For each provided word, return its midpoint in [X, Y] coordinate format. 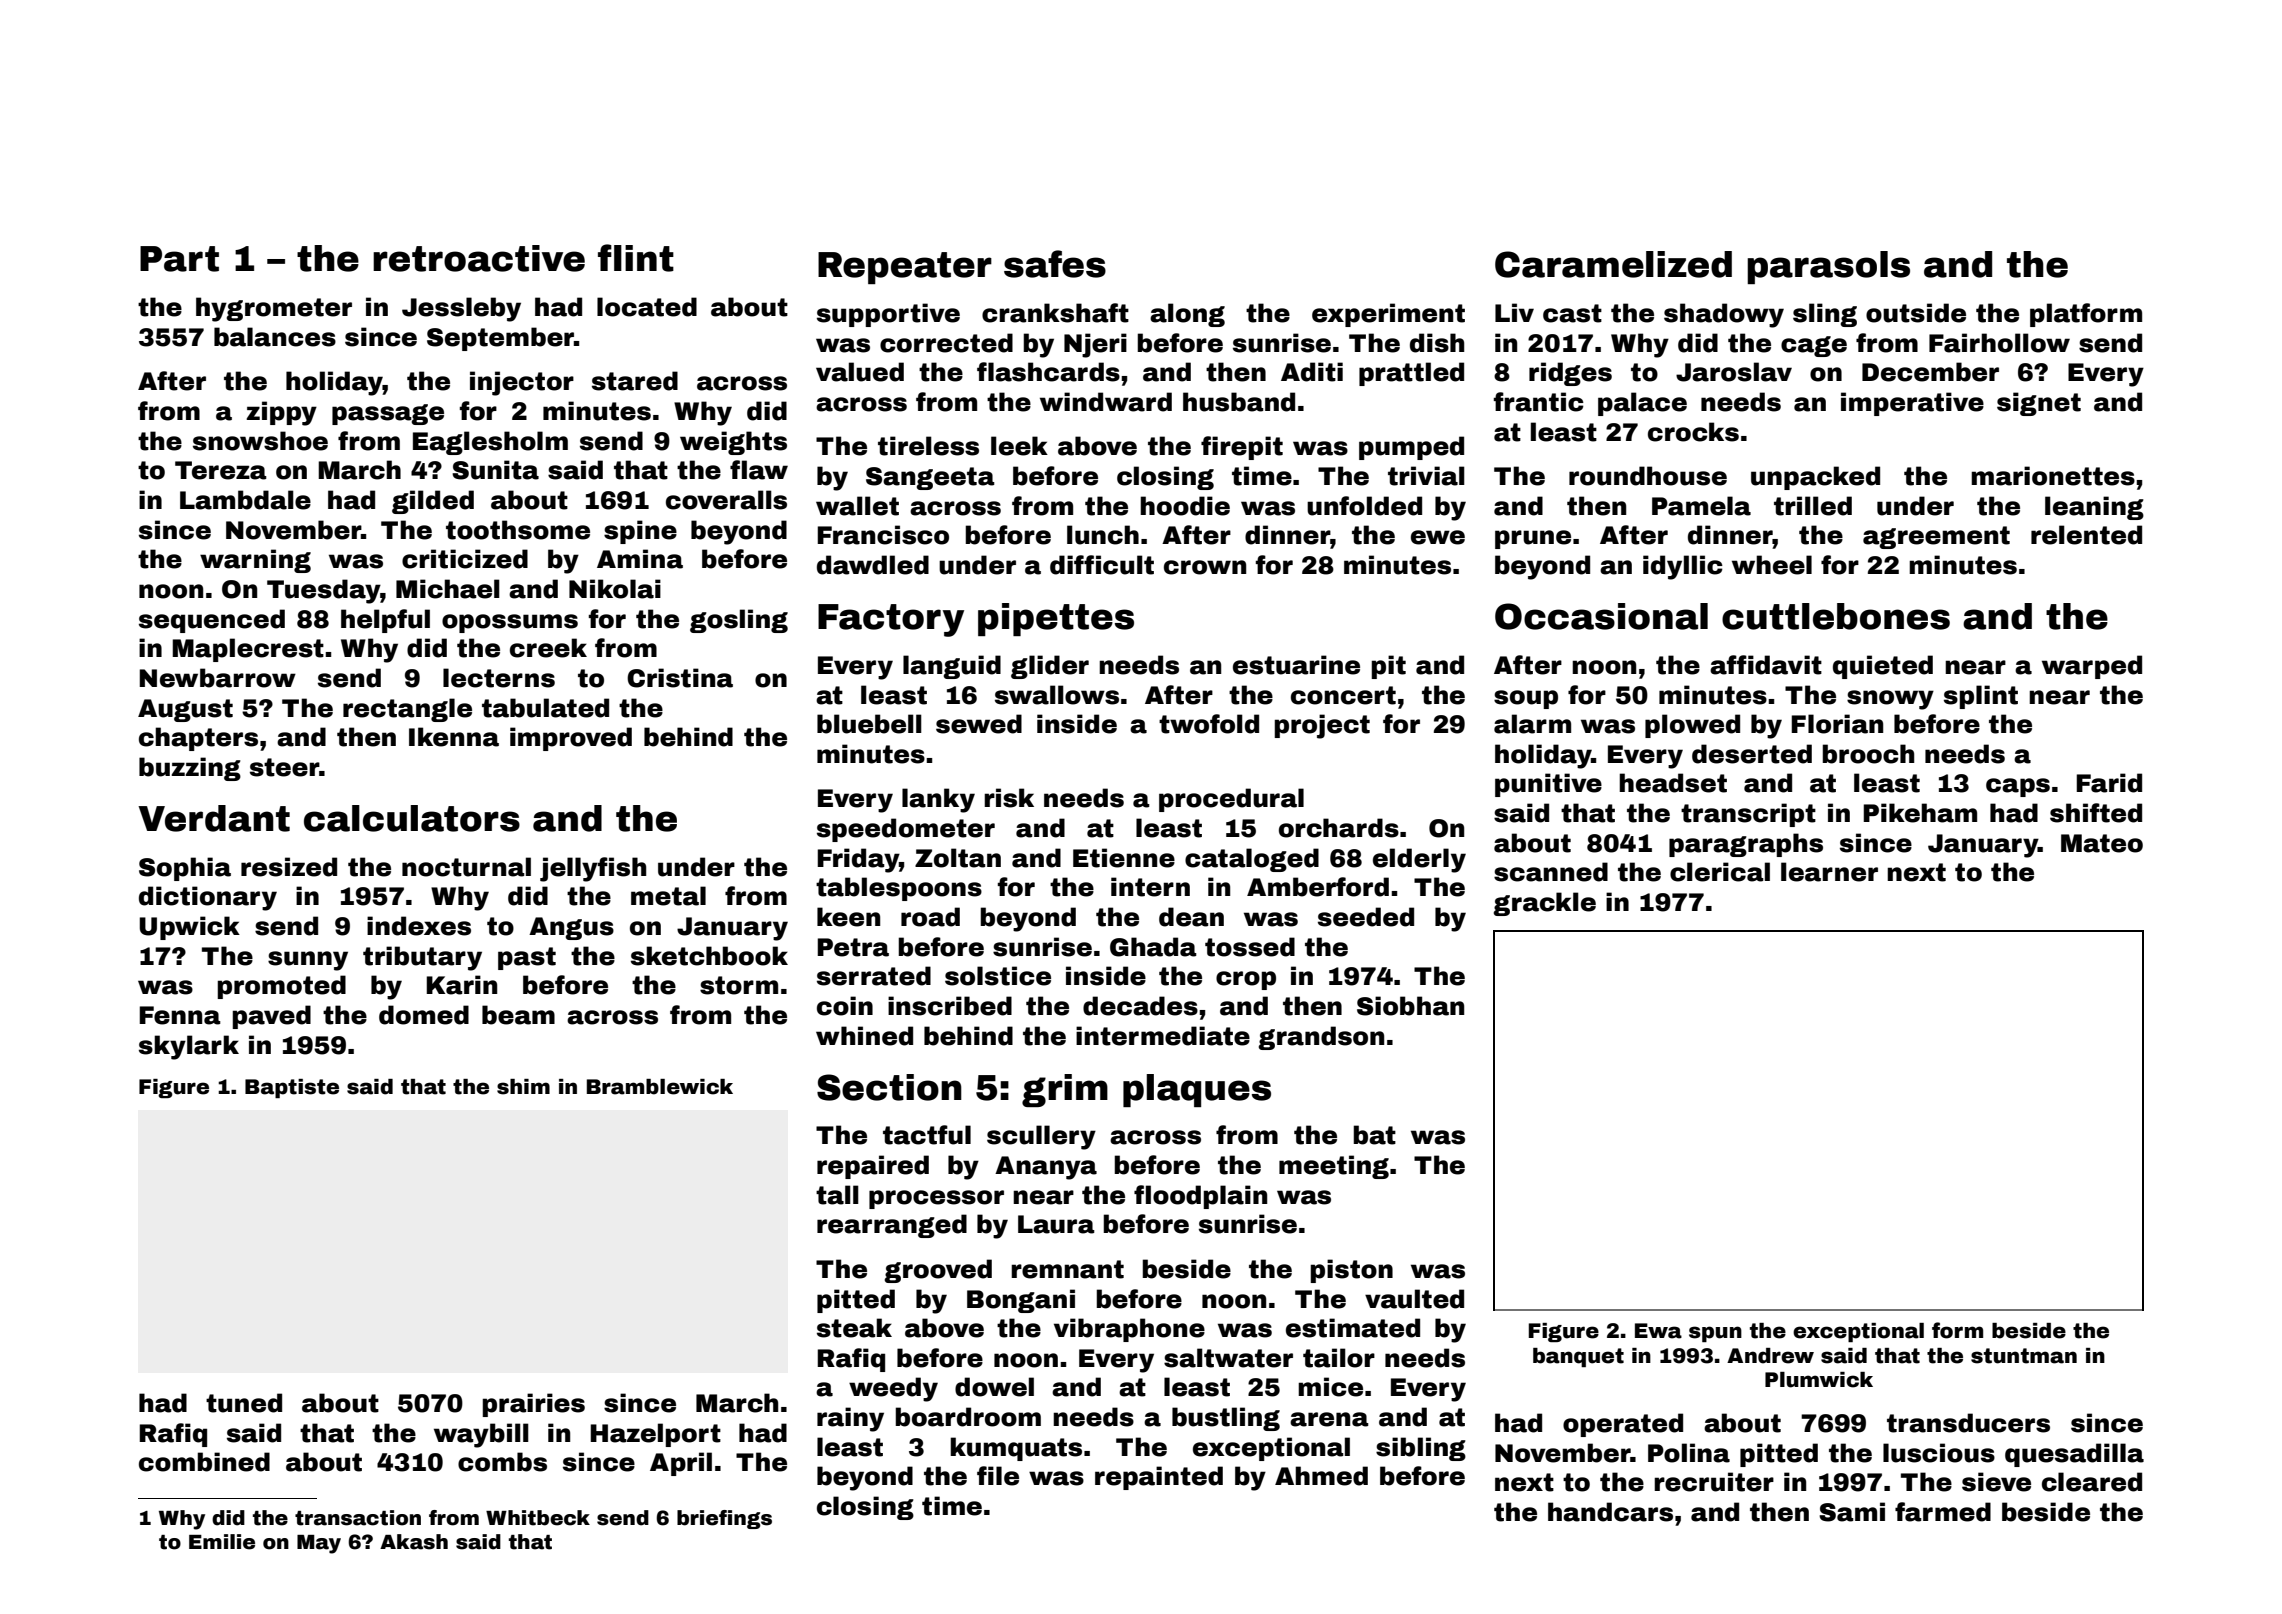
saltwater [1228, 1358]
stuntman [2024, 1356]
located [647, 307]
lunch [1103, 535]
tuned [244, 1403]
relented [2086, 535]
